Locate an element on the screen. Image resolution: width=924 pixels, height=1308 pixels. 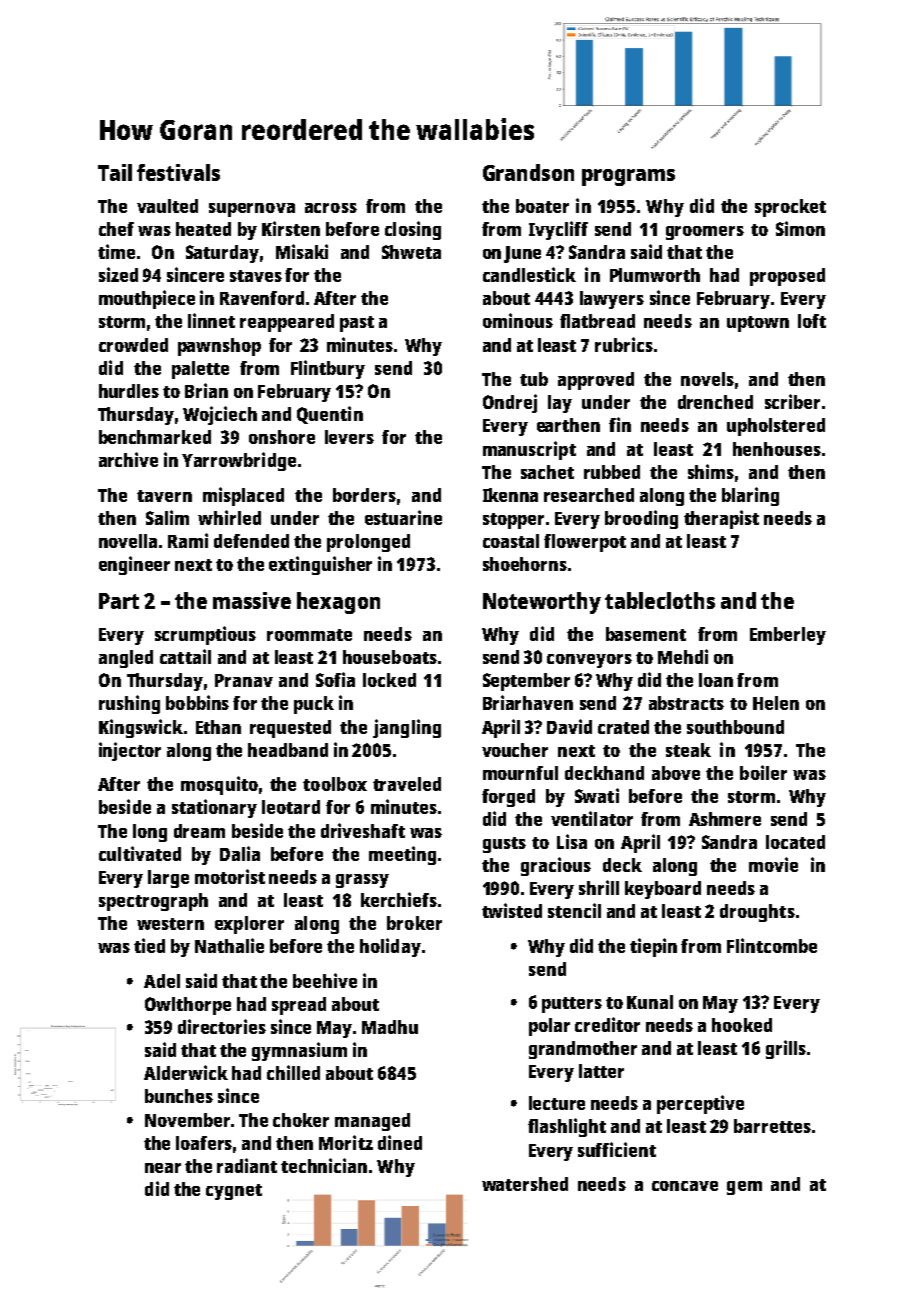
lecture is located at coordinates (557, 1103).
